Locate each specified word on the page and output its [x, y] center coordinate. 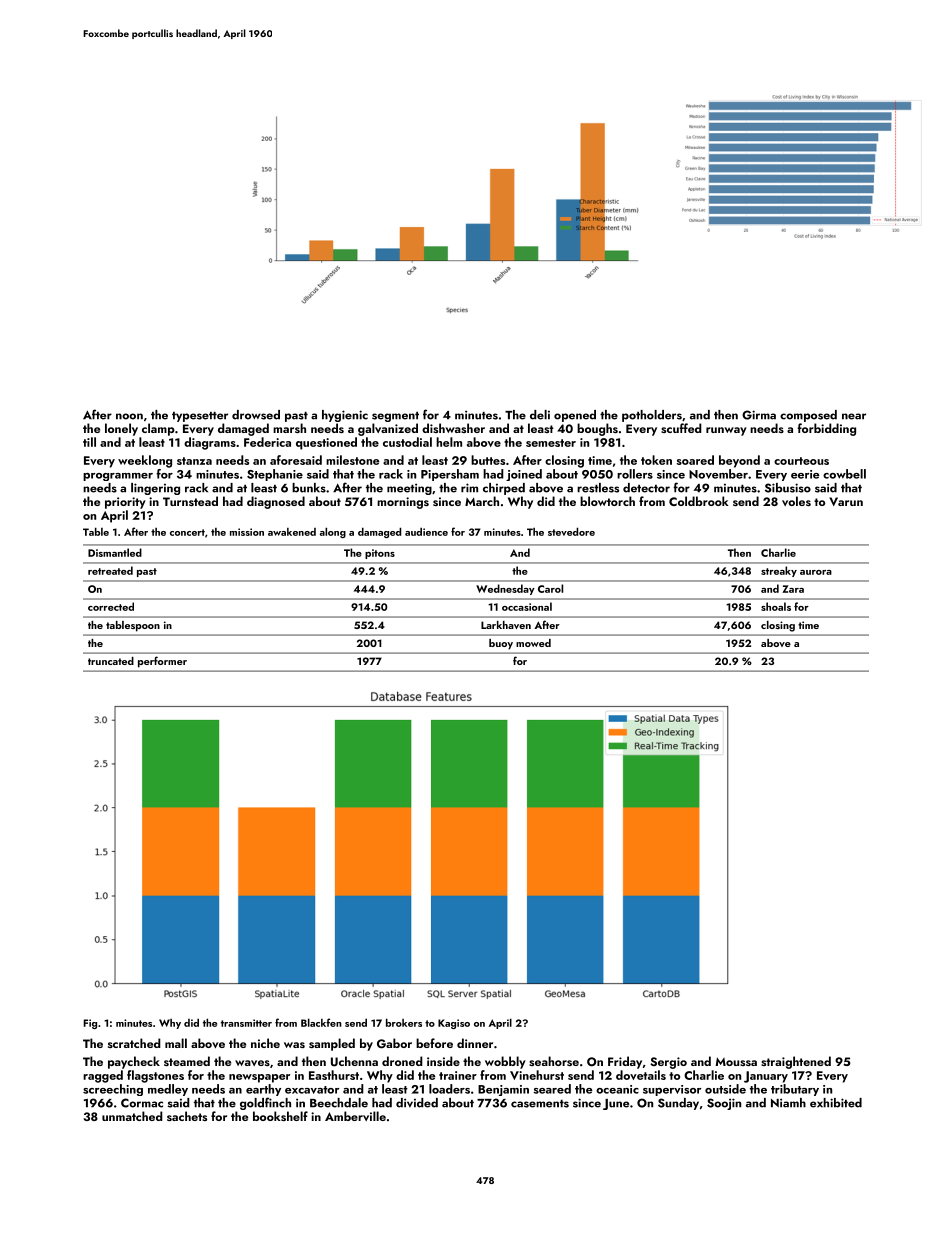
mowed [533, 643]
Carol [550, 588]
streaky [779, 571]
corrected [111, 606]
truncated [111, 661]
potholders [652, 416]
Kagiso [454, 1024]
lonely [121, 429]
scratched [134, 1043]
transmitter [246, 1023]
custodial [407, 442]
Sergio [668, 1063]
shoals [776, 606]
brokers [404, 1022]
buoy [501, 644]
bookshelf [280, 1116]
